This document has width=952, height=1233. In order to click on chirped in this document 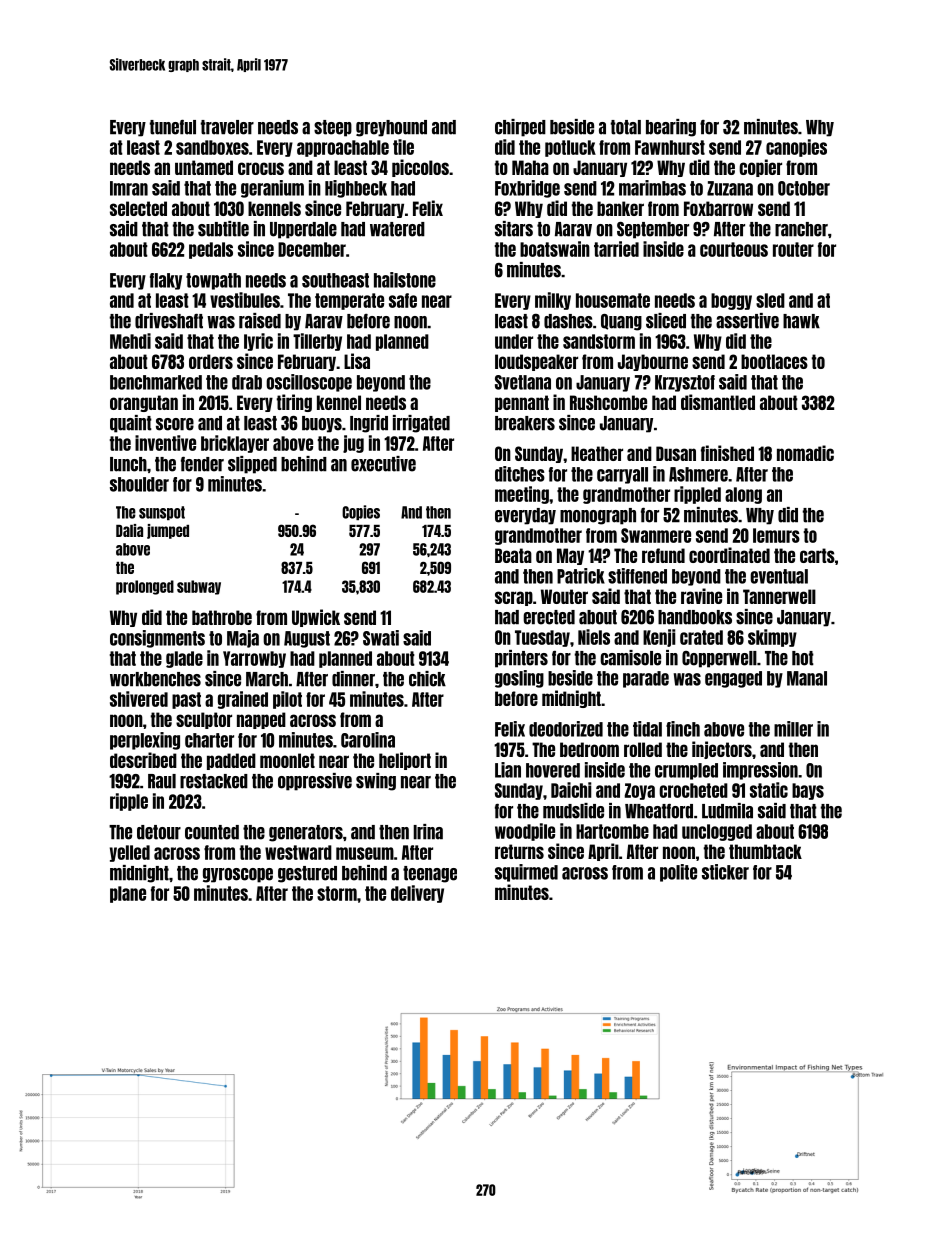, I will do `click(520, 128)`.
